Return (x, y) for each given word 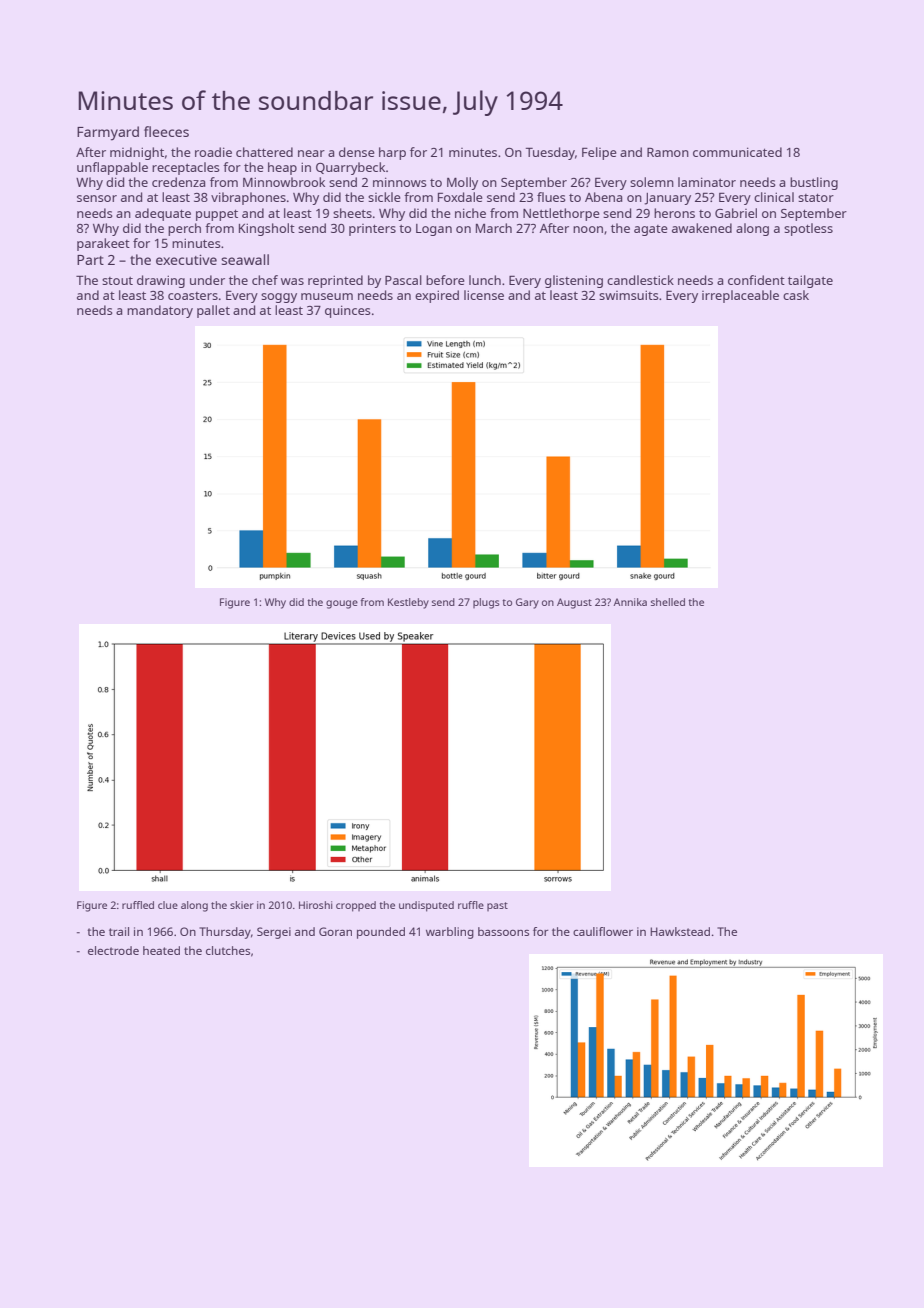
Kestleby (408, 603)
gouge (342, 604)
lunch (485, 280)
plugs (486, 603)
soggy (279, 298)
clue (168, 905)
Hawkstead (680, 931)
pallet (213, 311)
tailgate (810, 281)
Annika (630, 602)
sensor (97, 198)
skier (242, 905)
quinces (348, 311)
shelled (668, 602)
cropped (356, 906)
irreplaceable (740, 296)
